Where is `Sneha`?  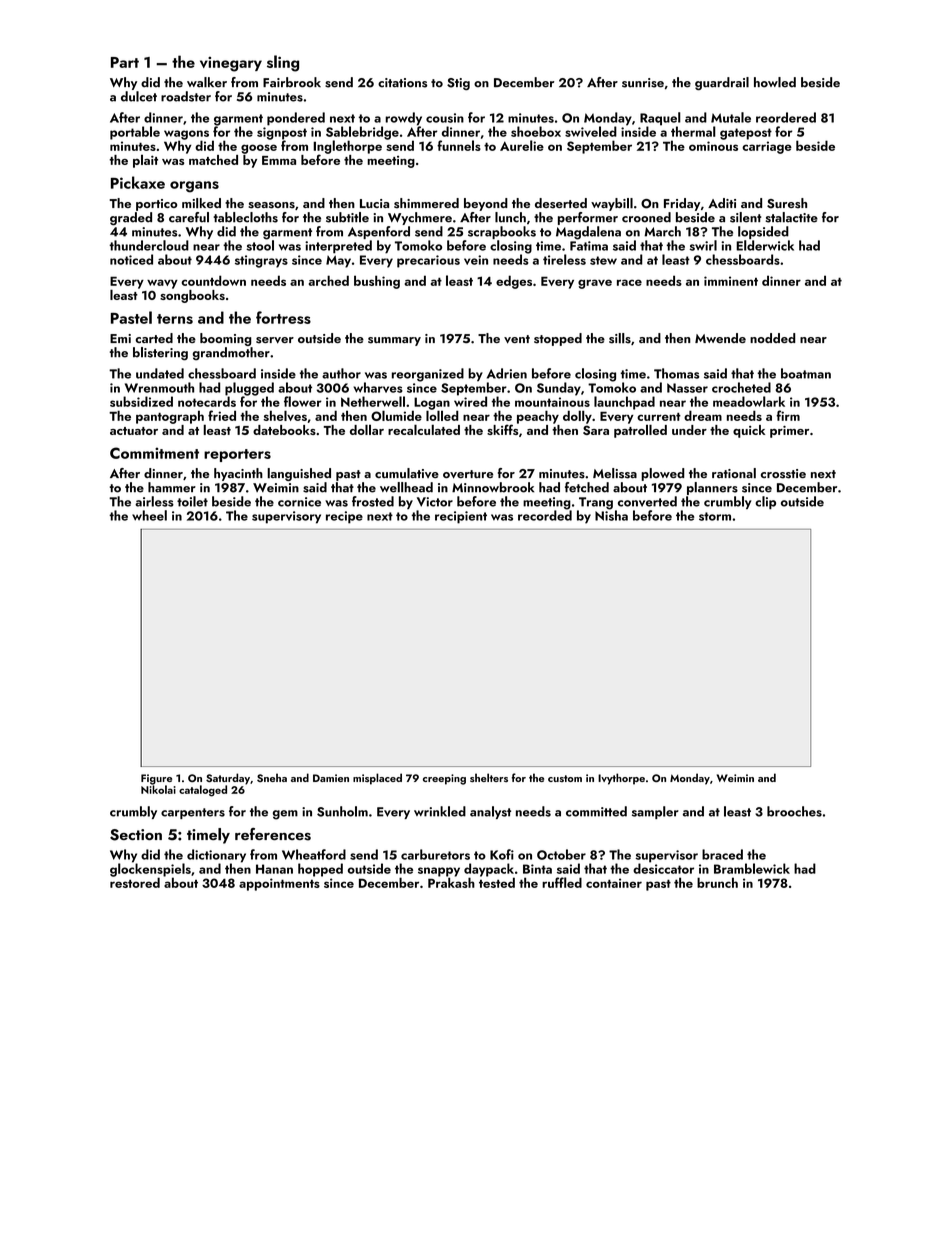 Sneha is located at coordinates (272, 777).
